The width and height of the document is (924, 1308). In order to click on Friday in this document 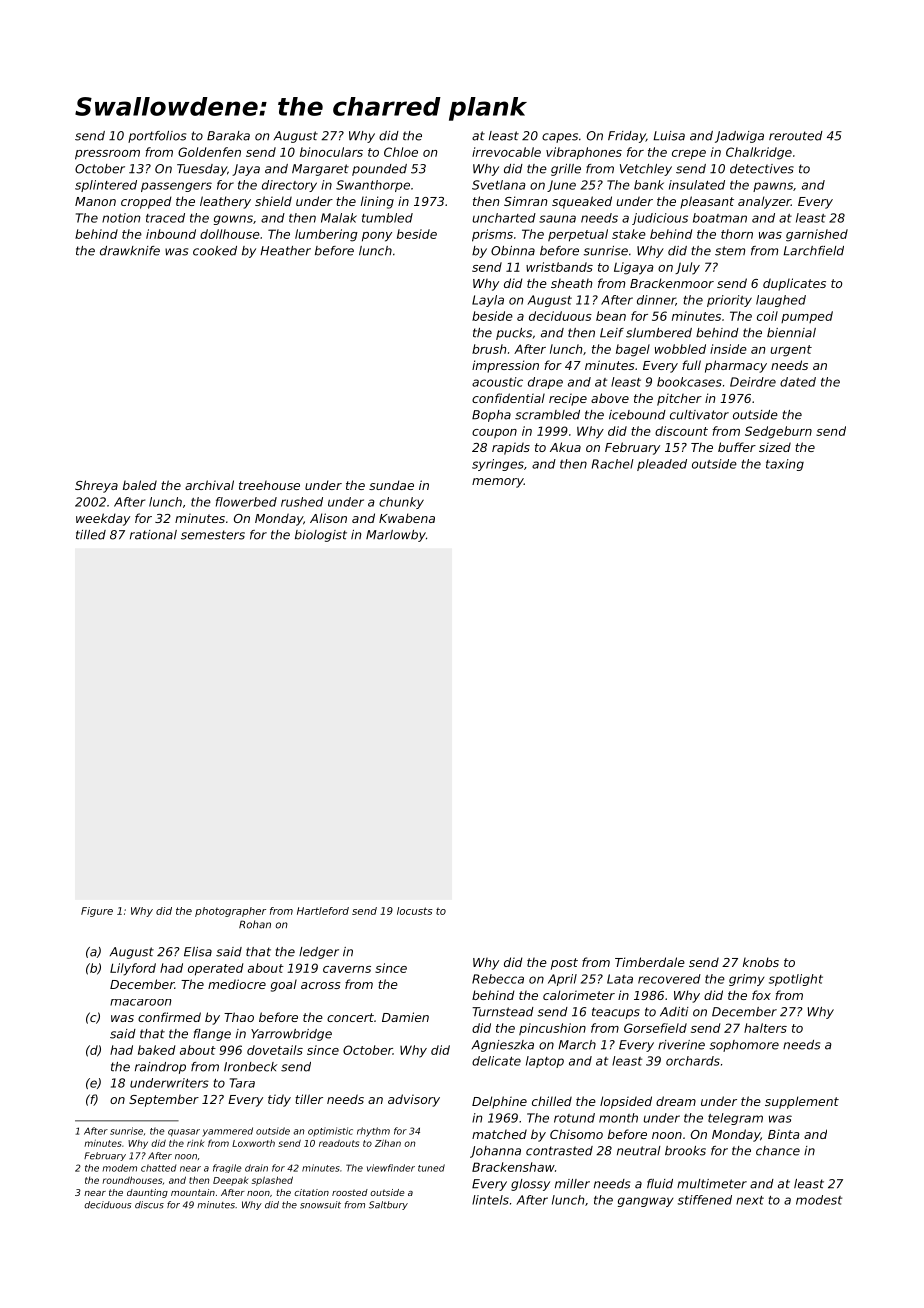, I will do `click(627, 137)`.
